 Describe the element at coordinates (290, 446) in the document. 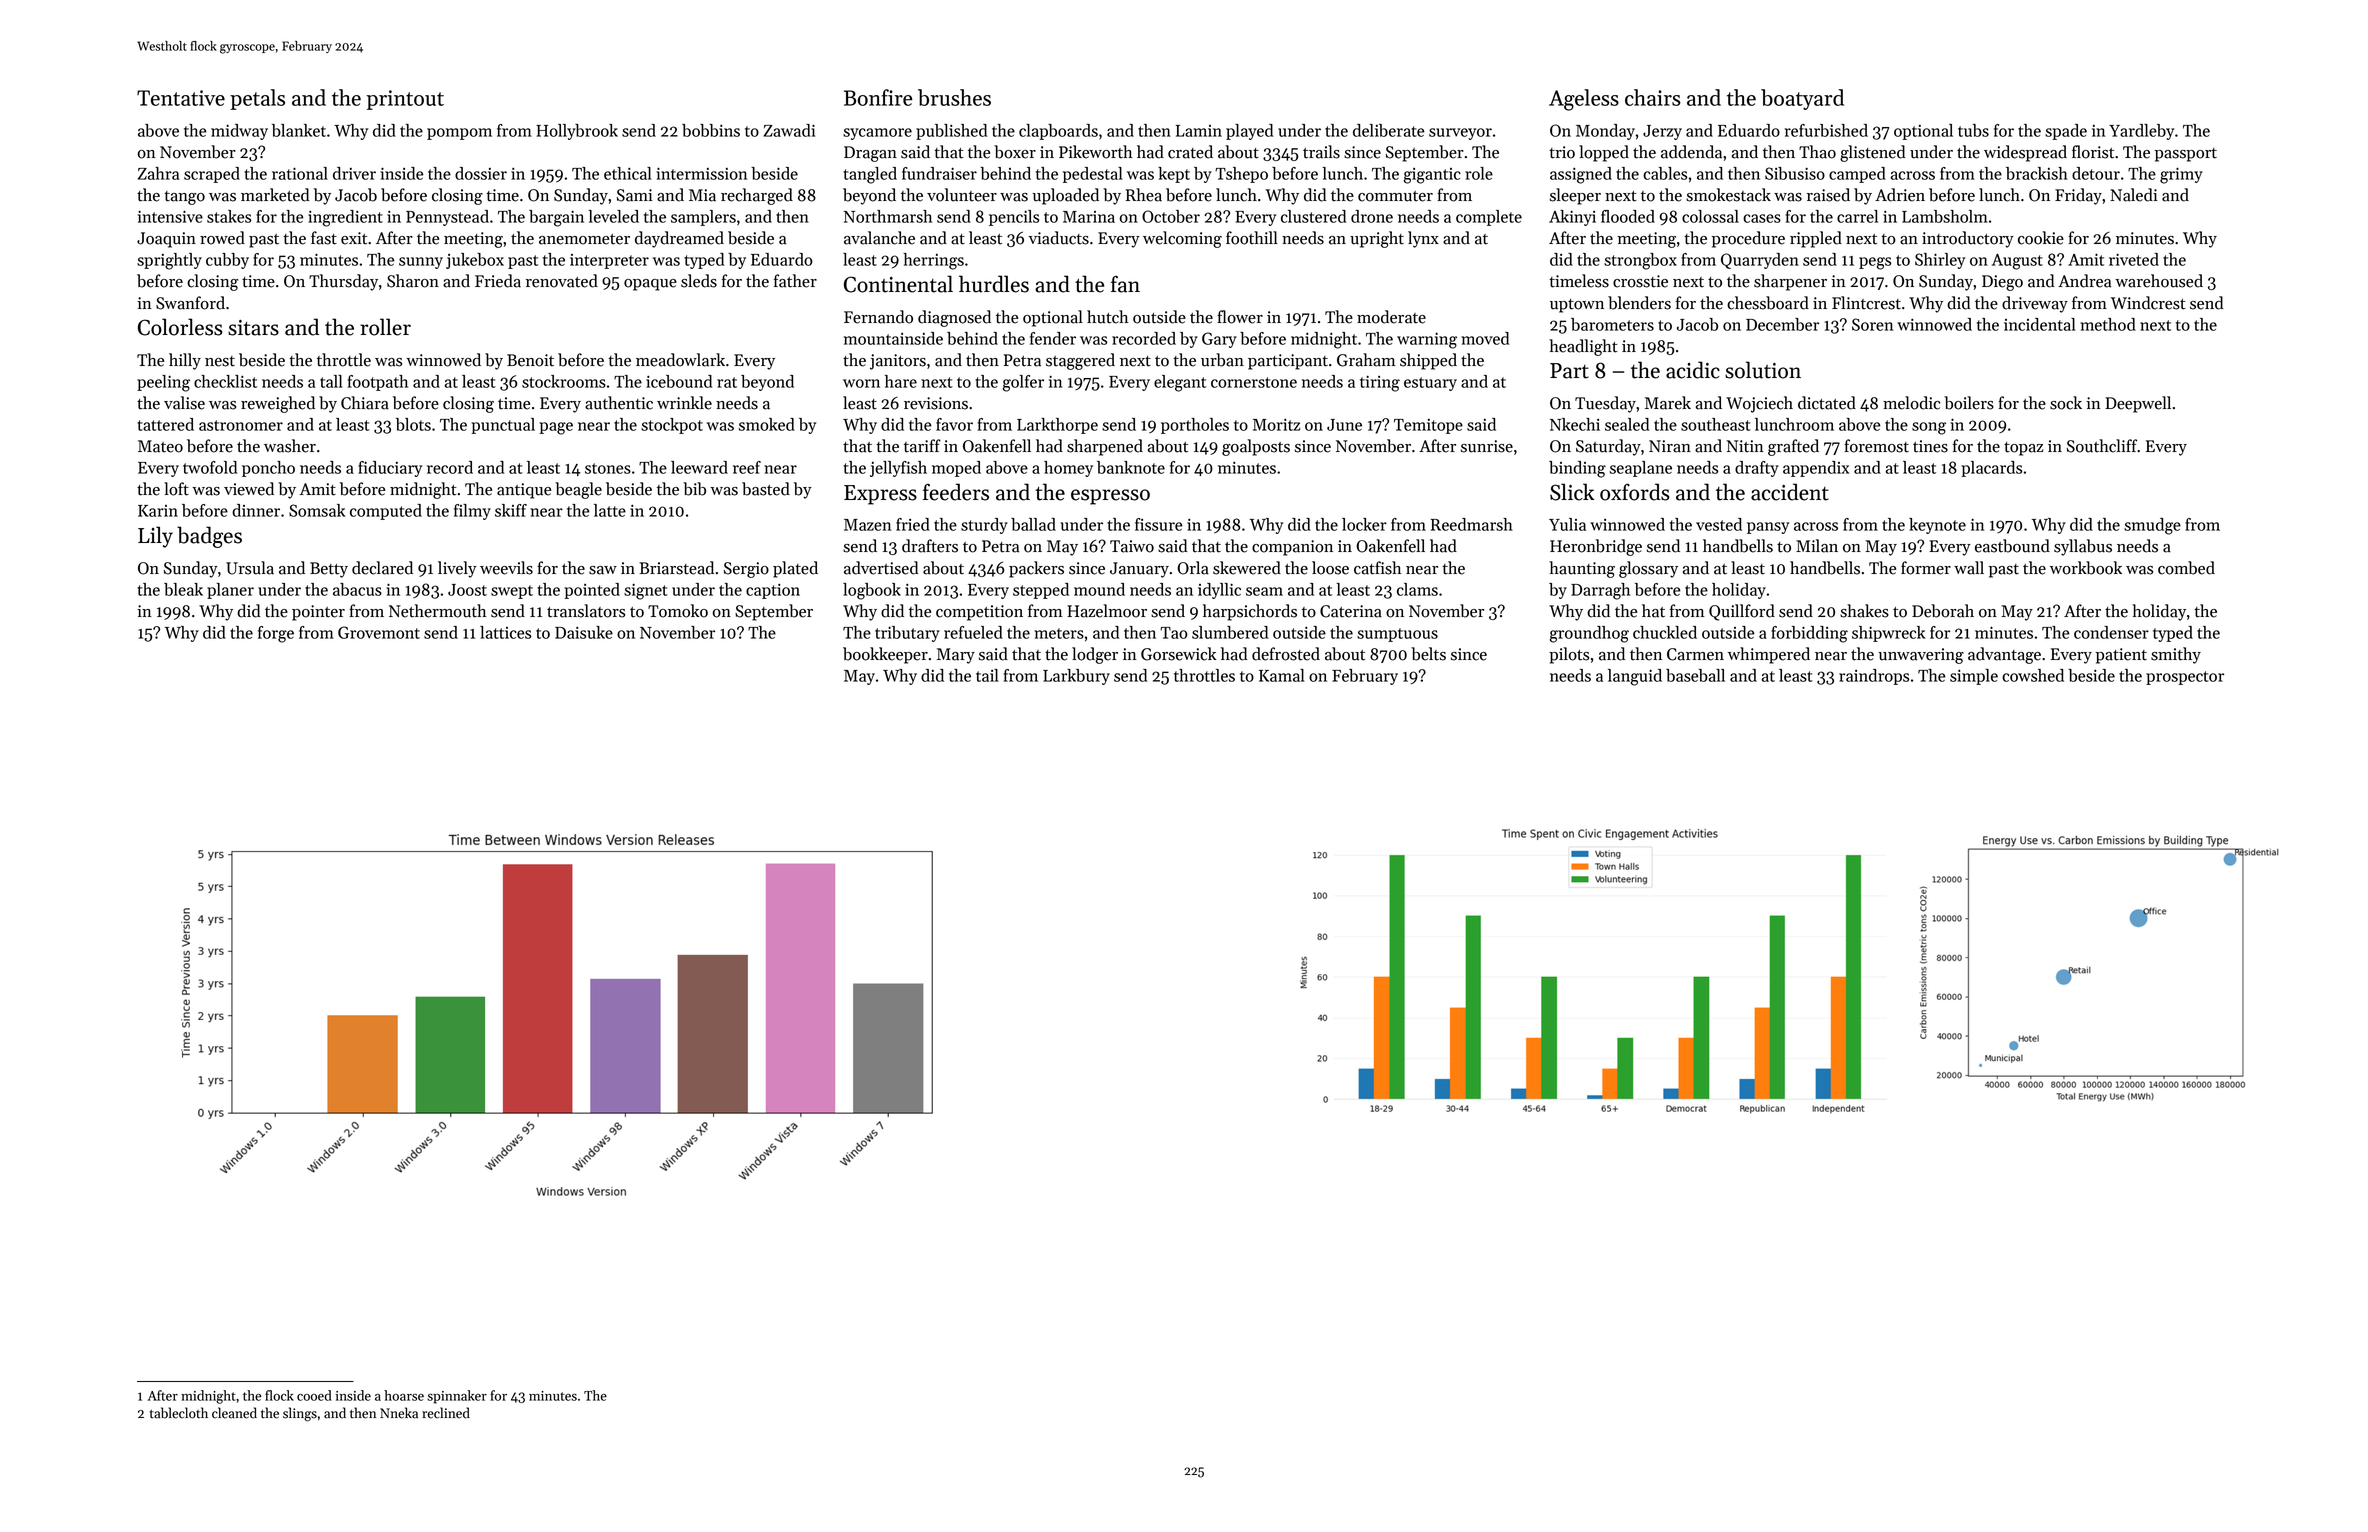

I see `washer` at that location.
